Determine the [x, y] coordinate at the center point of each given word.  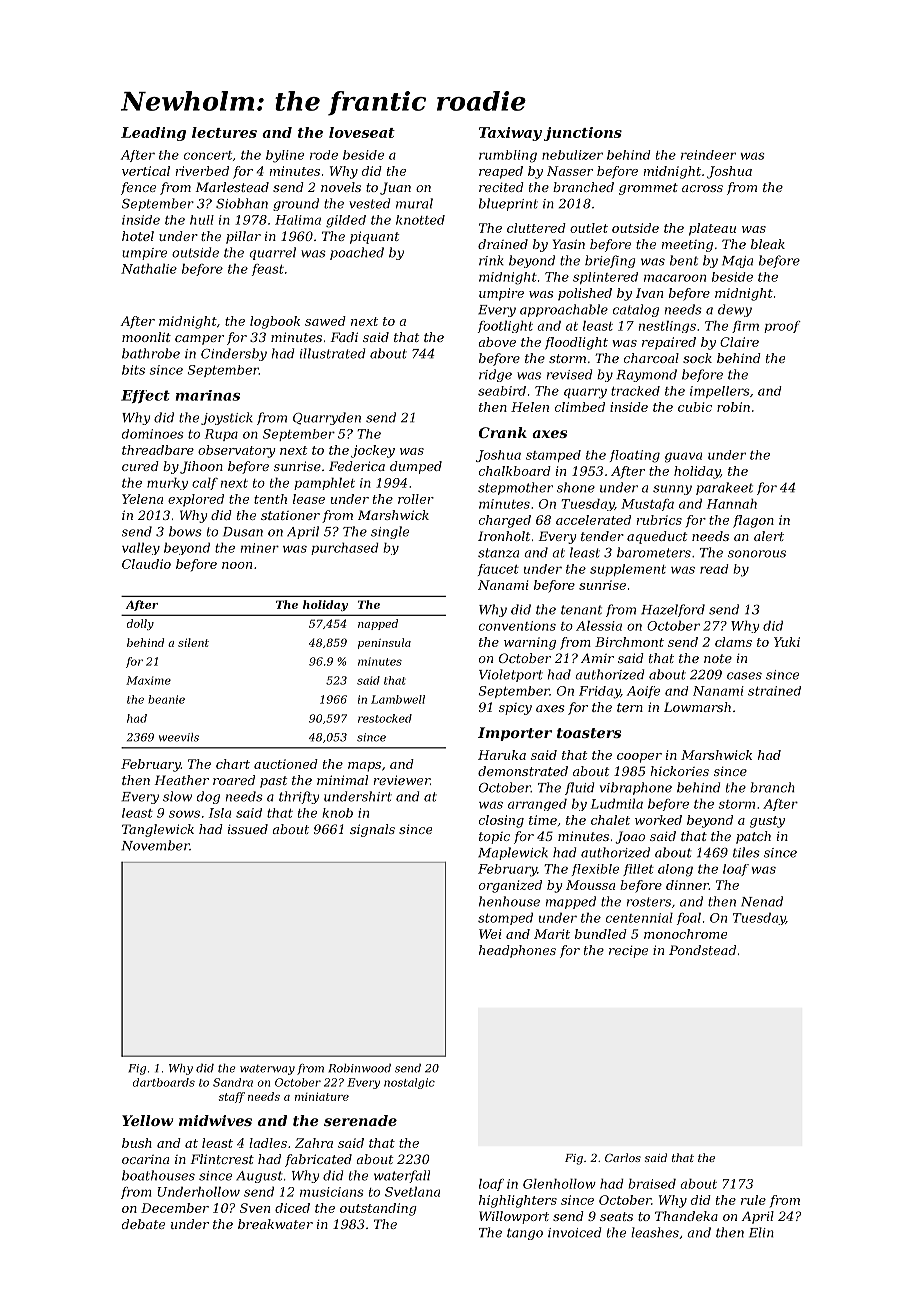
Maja [737, 262]
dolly [140, 624]
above [497, 342]
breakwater [275, 1224]
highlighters [518, 1201]
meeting [687, 246]
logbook [275, 322]
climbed [580, 407]
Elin [761, 1232]
